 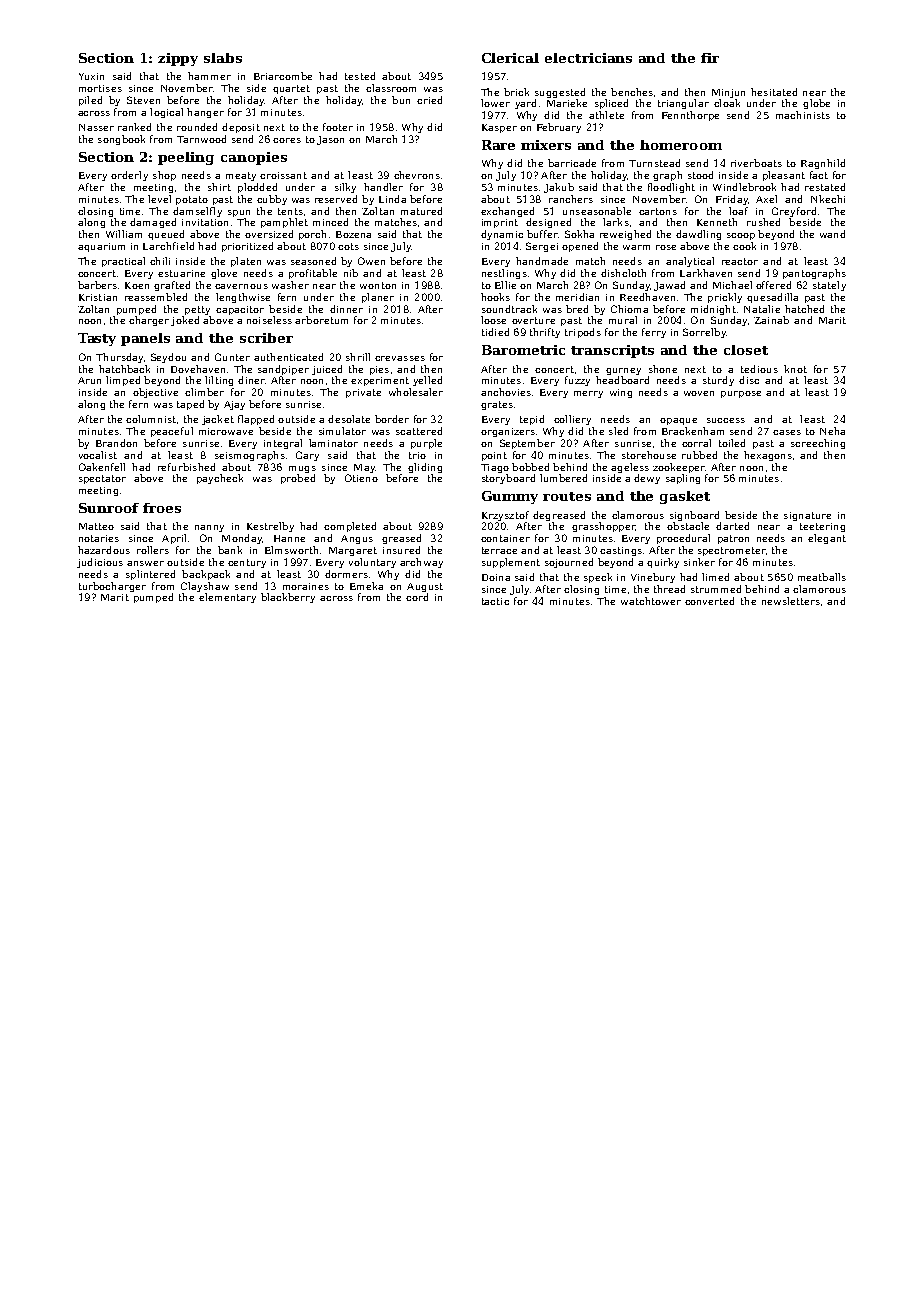 What do you see at coordinates (150, 575) in the screenshot?
I see `splintered` at bounding box center [150, 575].
